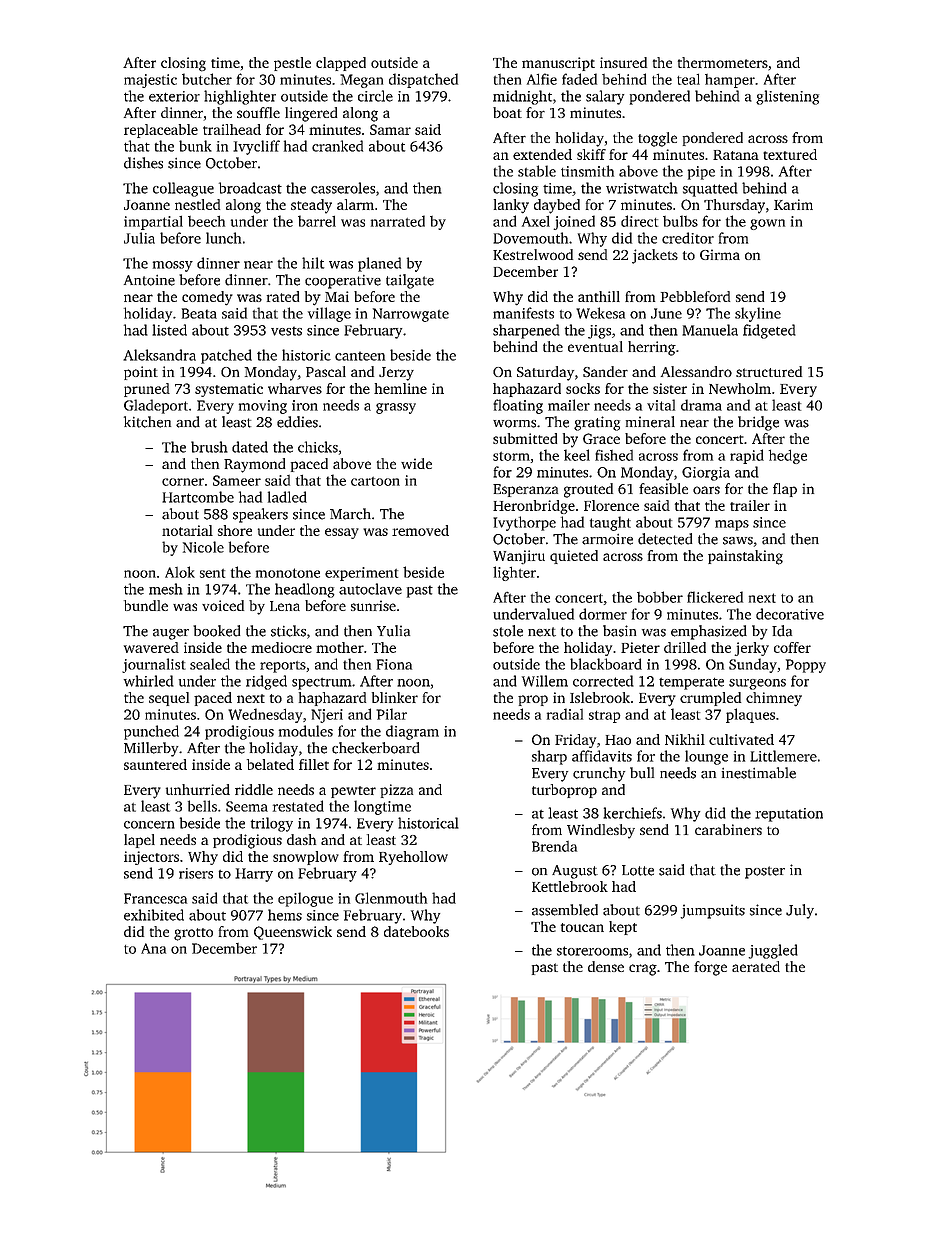 The image size is (952, 1233). I want to click on clapped, so click(341, 64).
